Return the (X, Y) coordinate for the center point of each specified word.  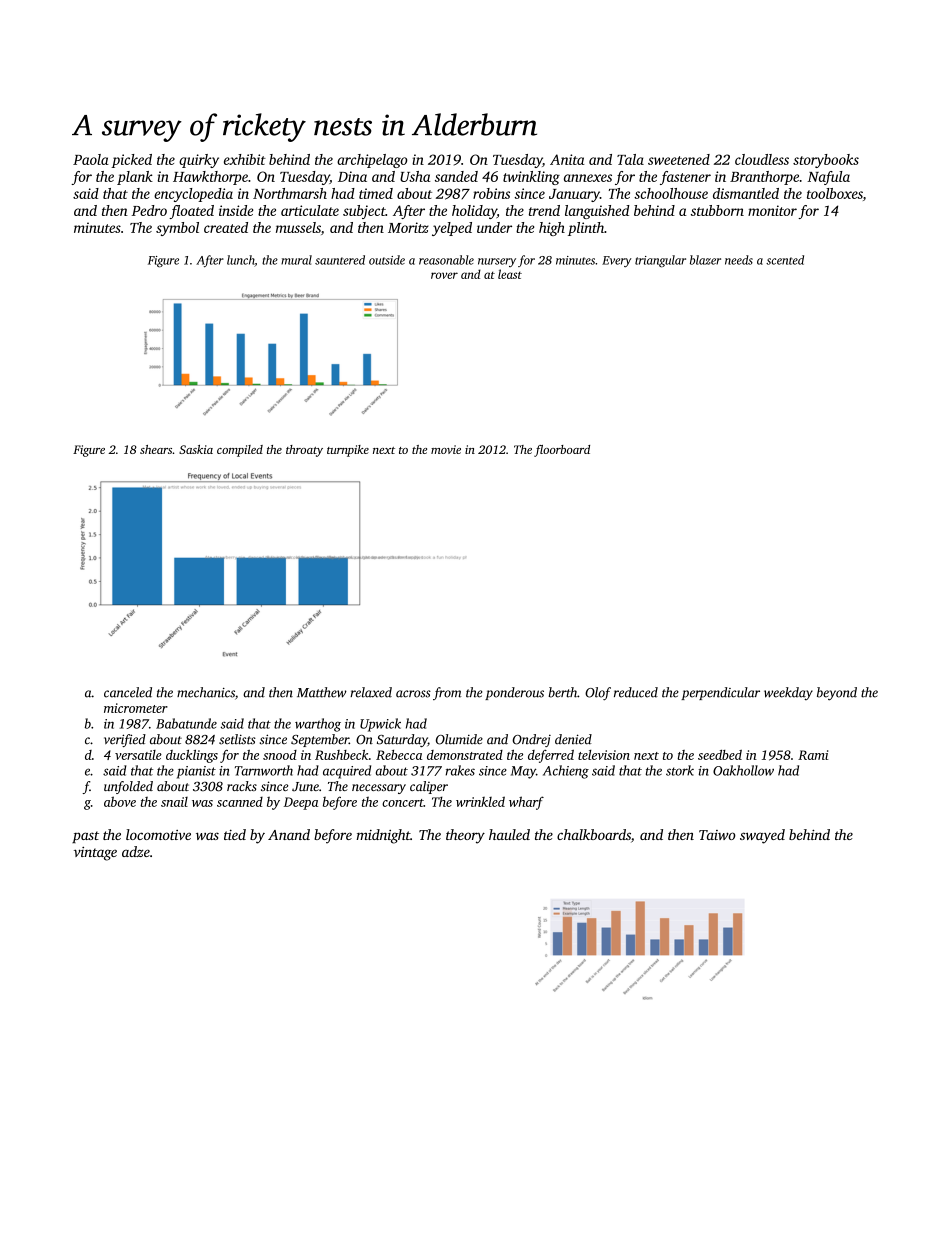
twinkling (531, 178)
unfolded (128, 787)
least (510, 274)
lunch (241, 261)
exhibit (245, 159)
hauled (509, 834)
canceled (128, 692)
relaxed (371, 692)
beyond (837, 694)
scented (785, 260)
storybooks (826, 161)
